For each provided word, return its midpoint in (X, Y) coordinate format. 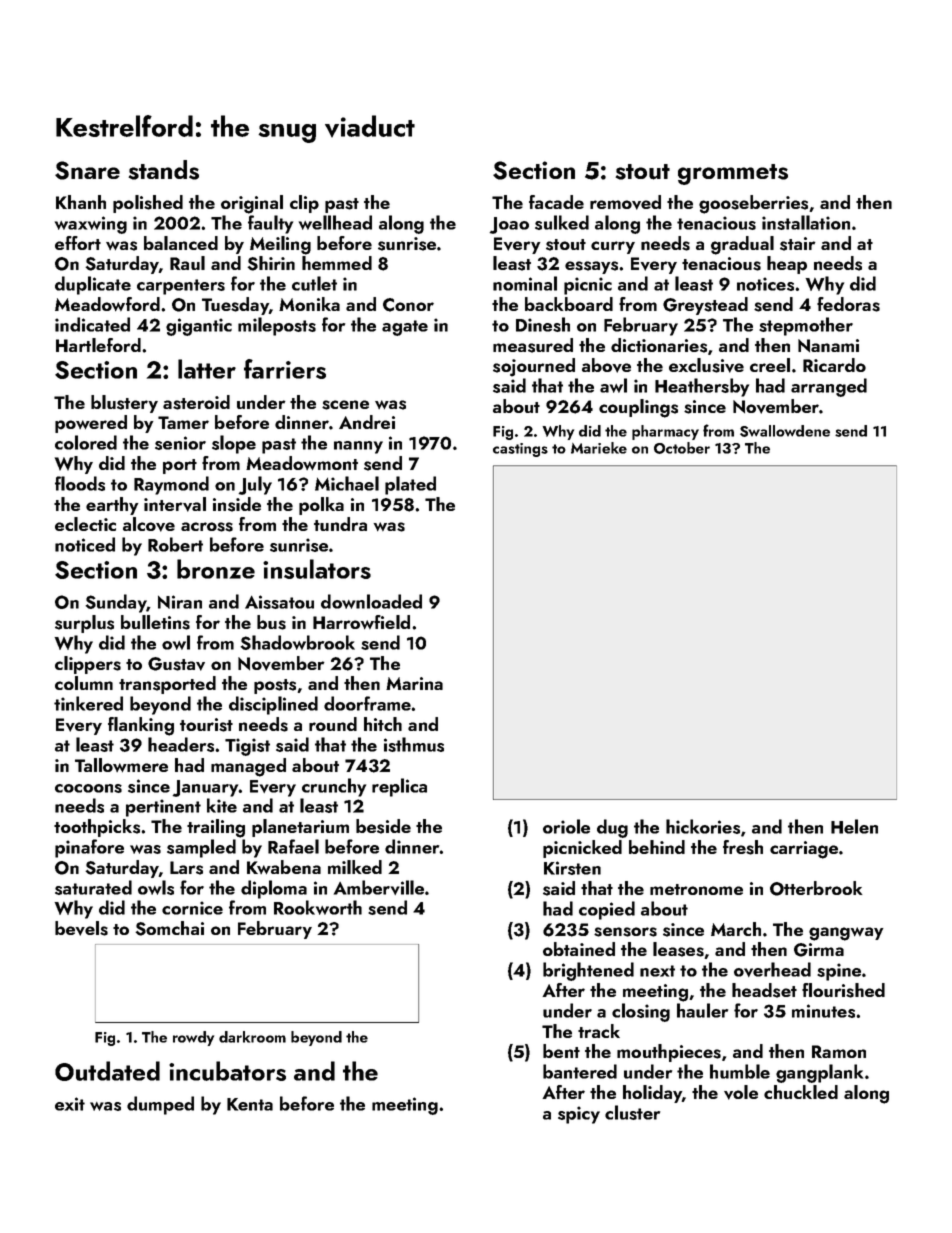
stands (163, 170)
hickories (703, 826)
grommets (733, 174)
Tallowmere (121, 765)
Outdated (107, 1071)
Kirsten (572, 868)
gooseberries (753, 204)
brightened (588, 971)
